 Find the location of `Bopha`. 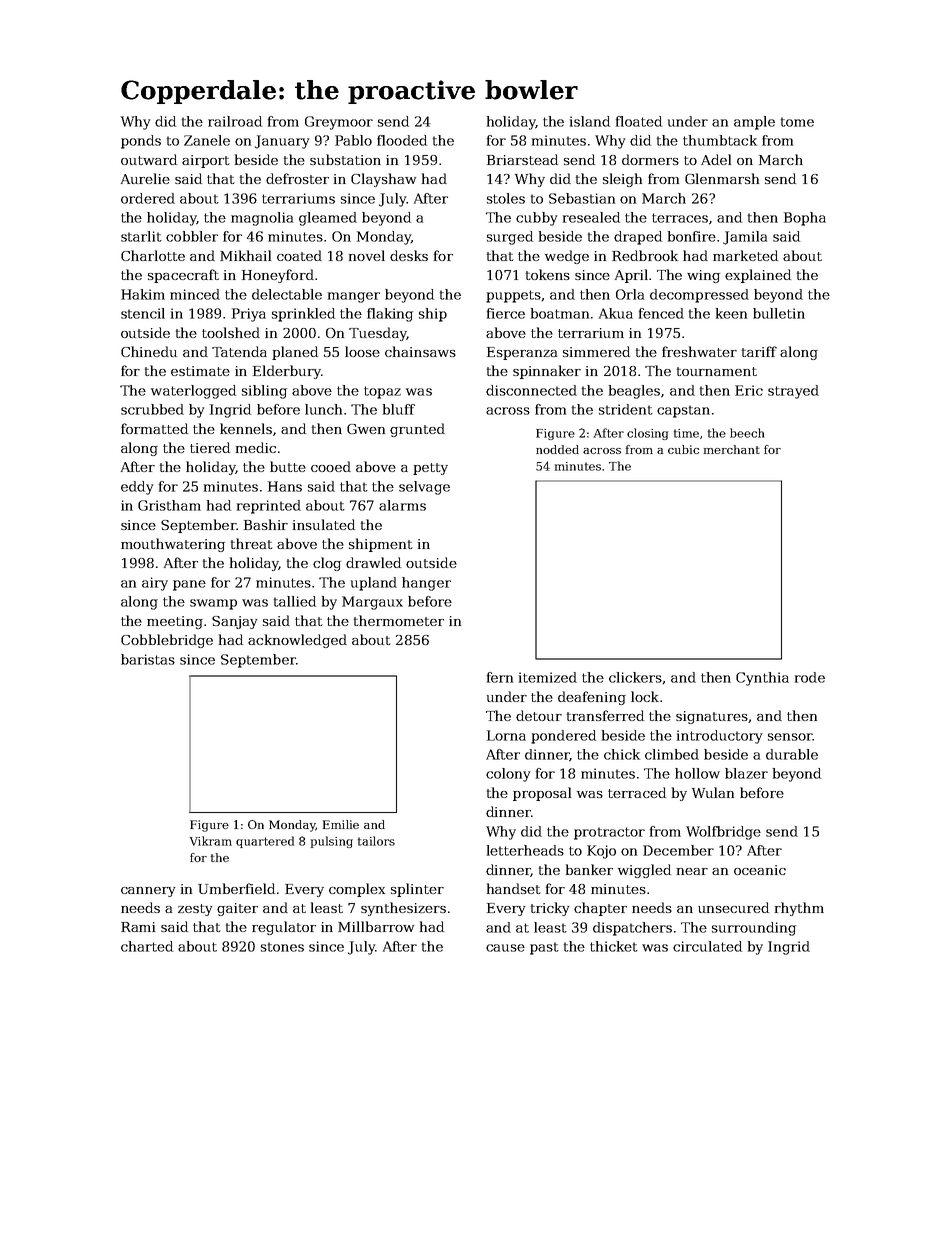

Bopha is located at coordinates (805, 219).
